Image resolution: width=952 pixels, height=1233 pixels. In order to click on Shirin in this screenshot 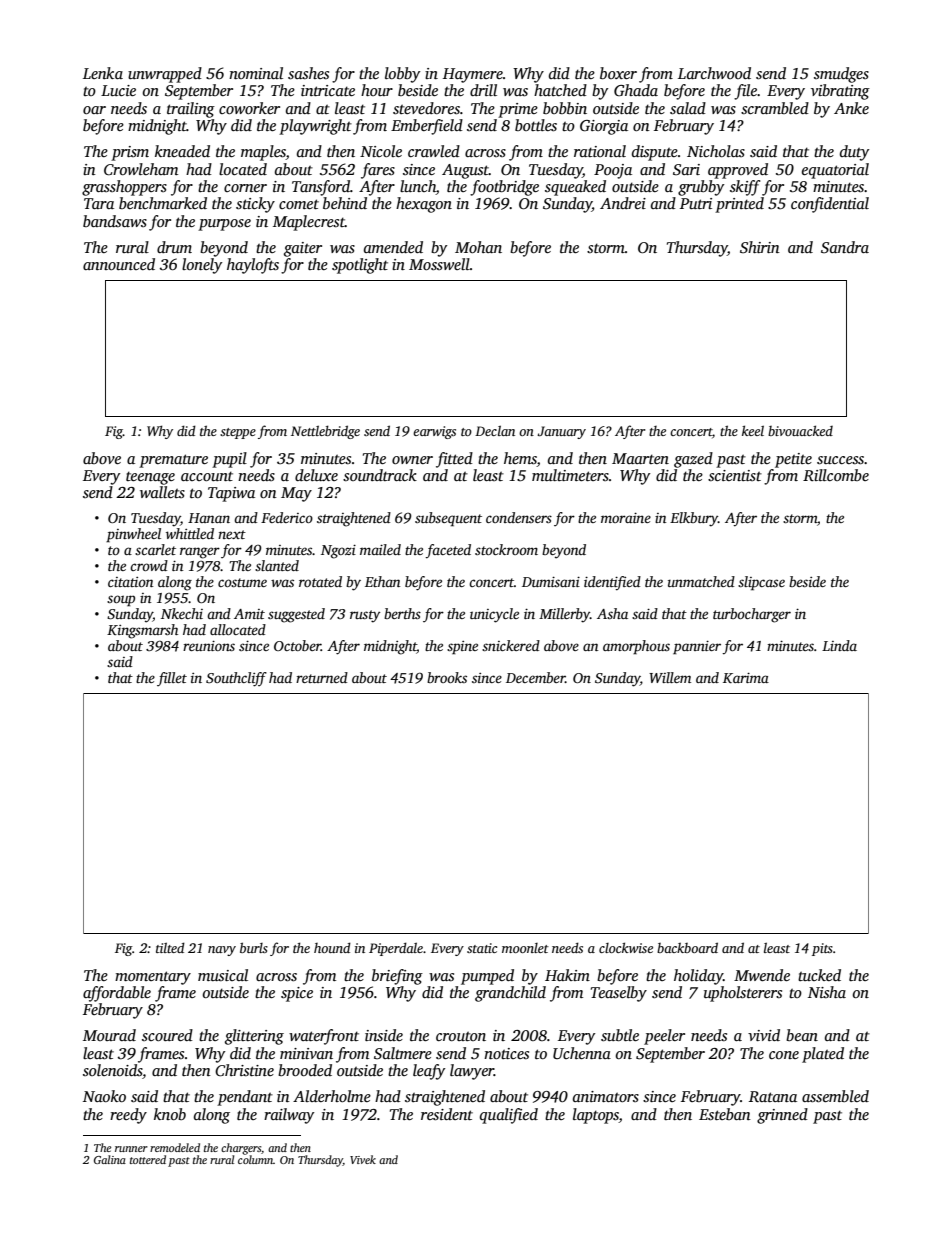, I will do `click(760, 247)`.
